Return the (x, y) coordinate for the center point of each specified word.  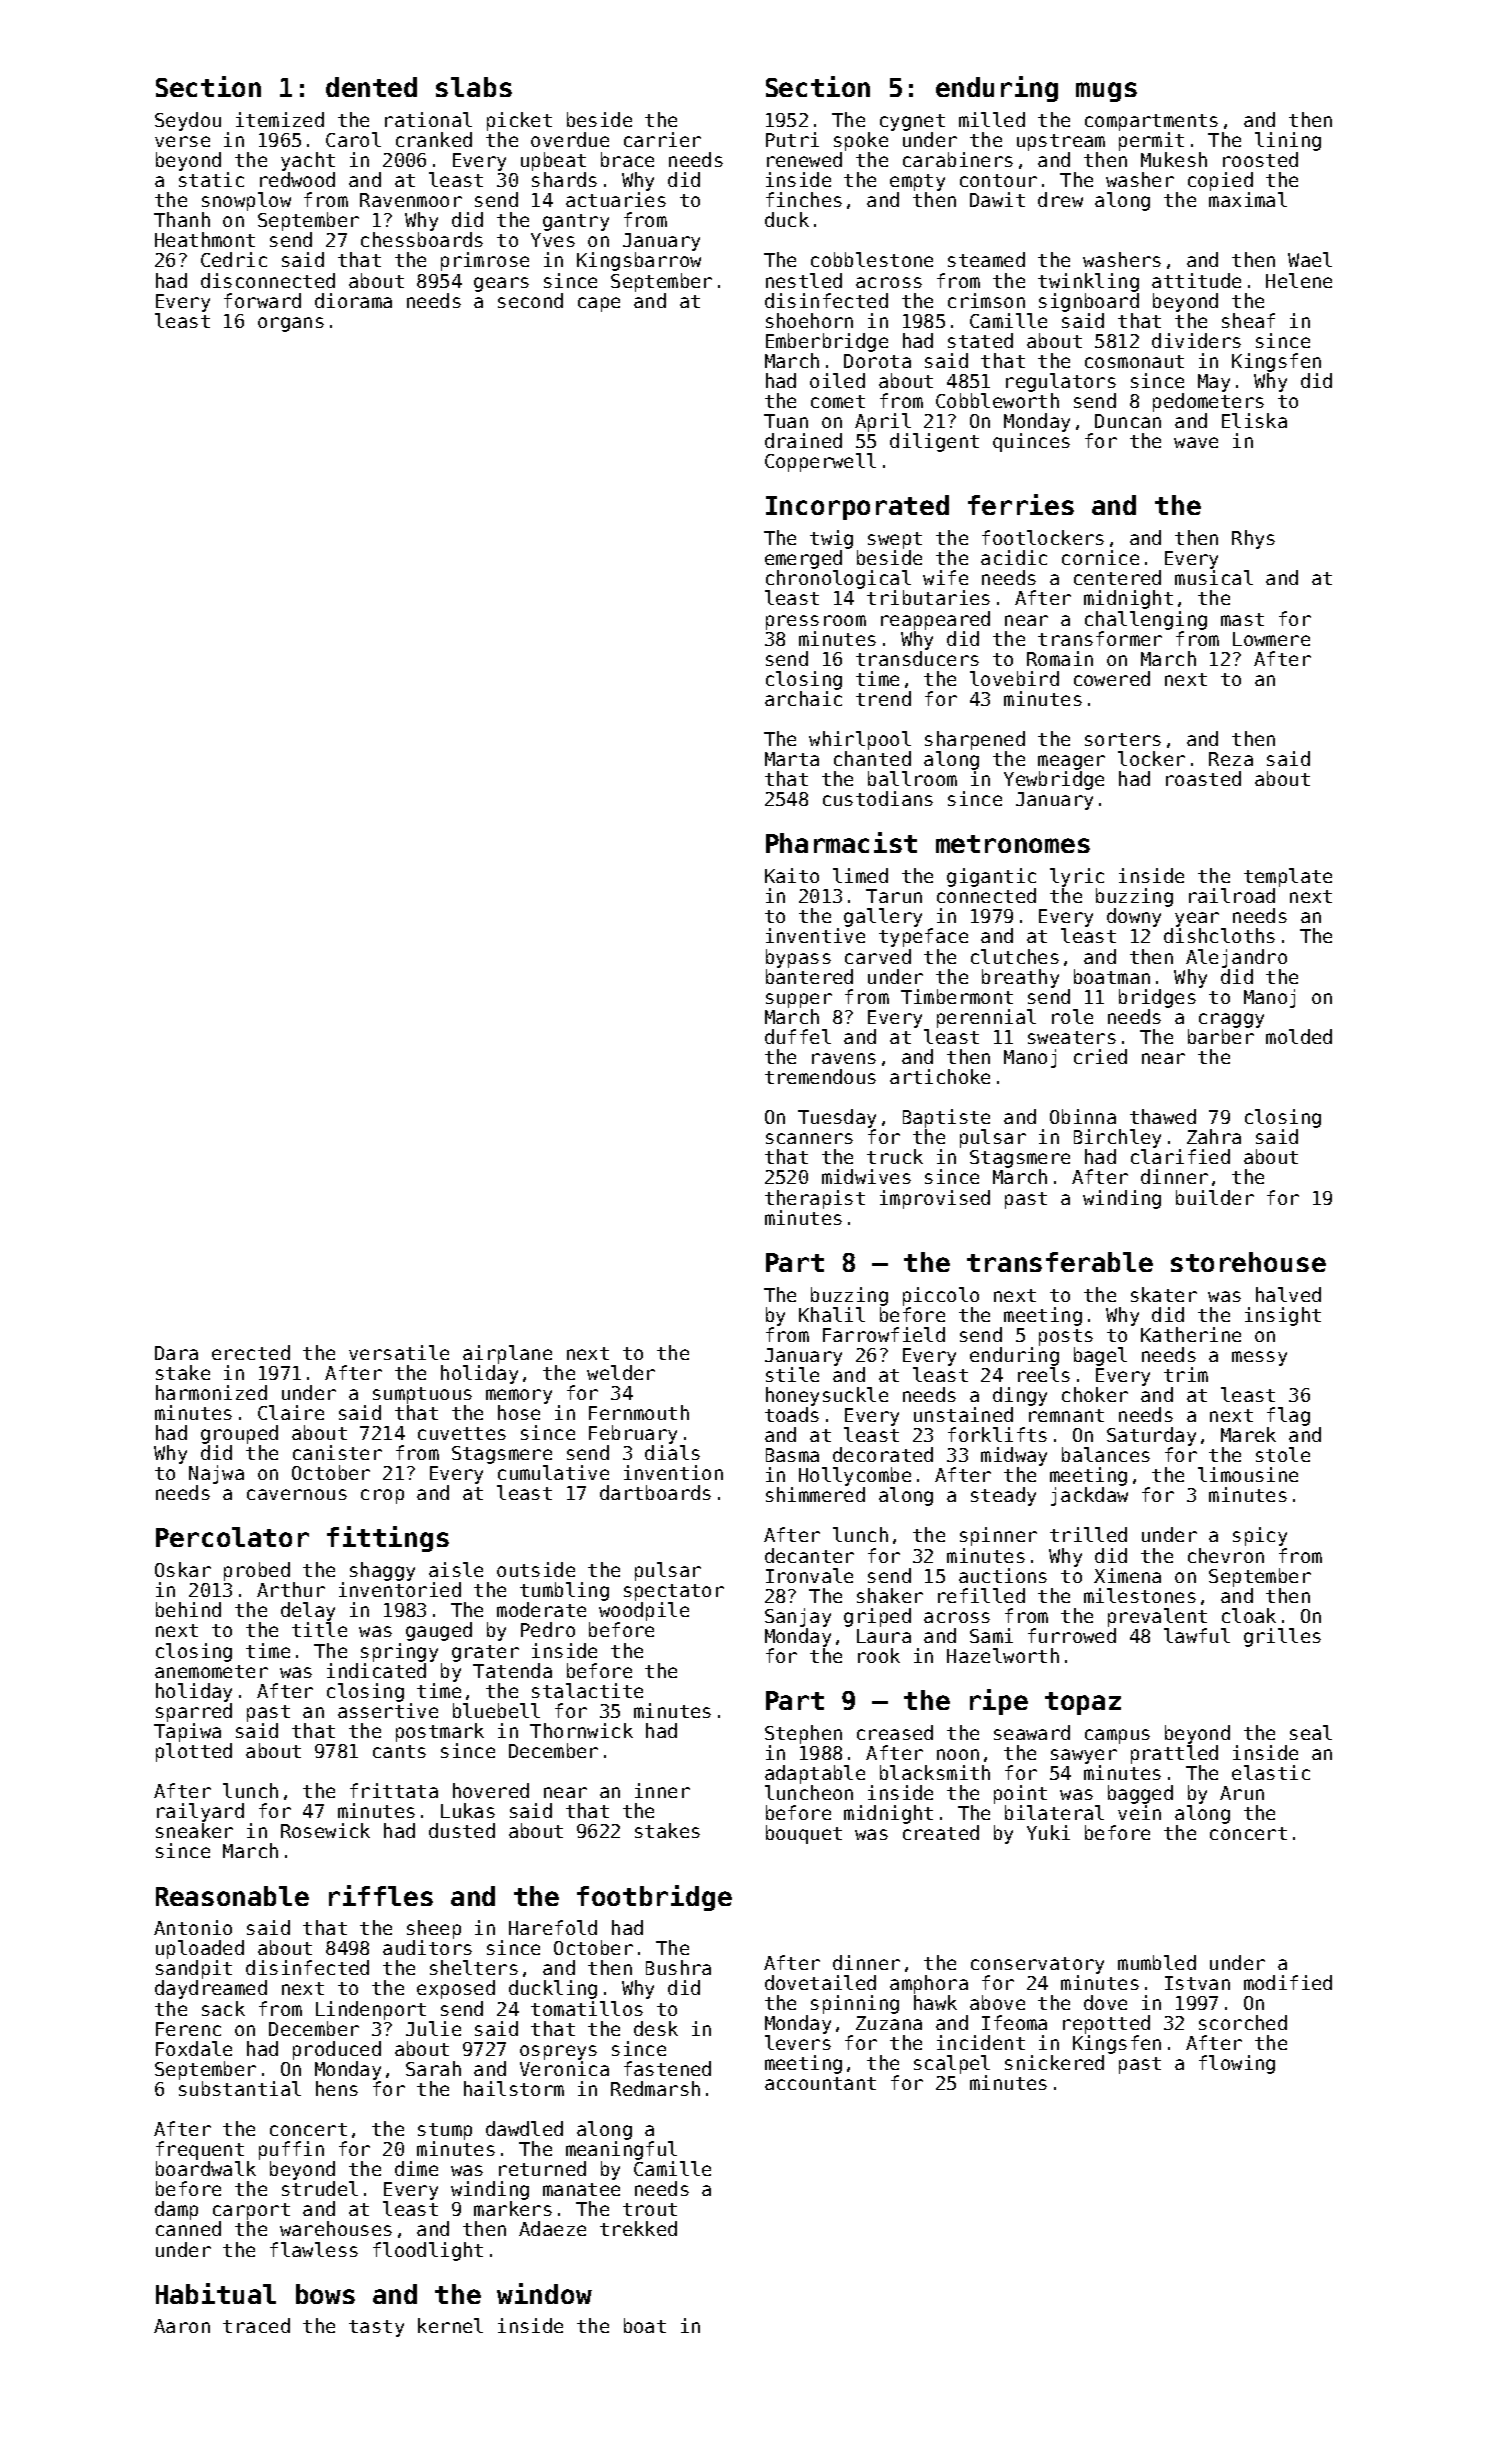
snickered (1054, 2062)
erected (251, 1352)
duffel (798, 1036)
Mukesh (1174, 159)
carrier (662, 139)
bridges (1157, 998)
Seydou (188, 121)
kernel (450, 2325)
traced (256, 2325)
